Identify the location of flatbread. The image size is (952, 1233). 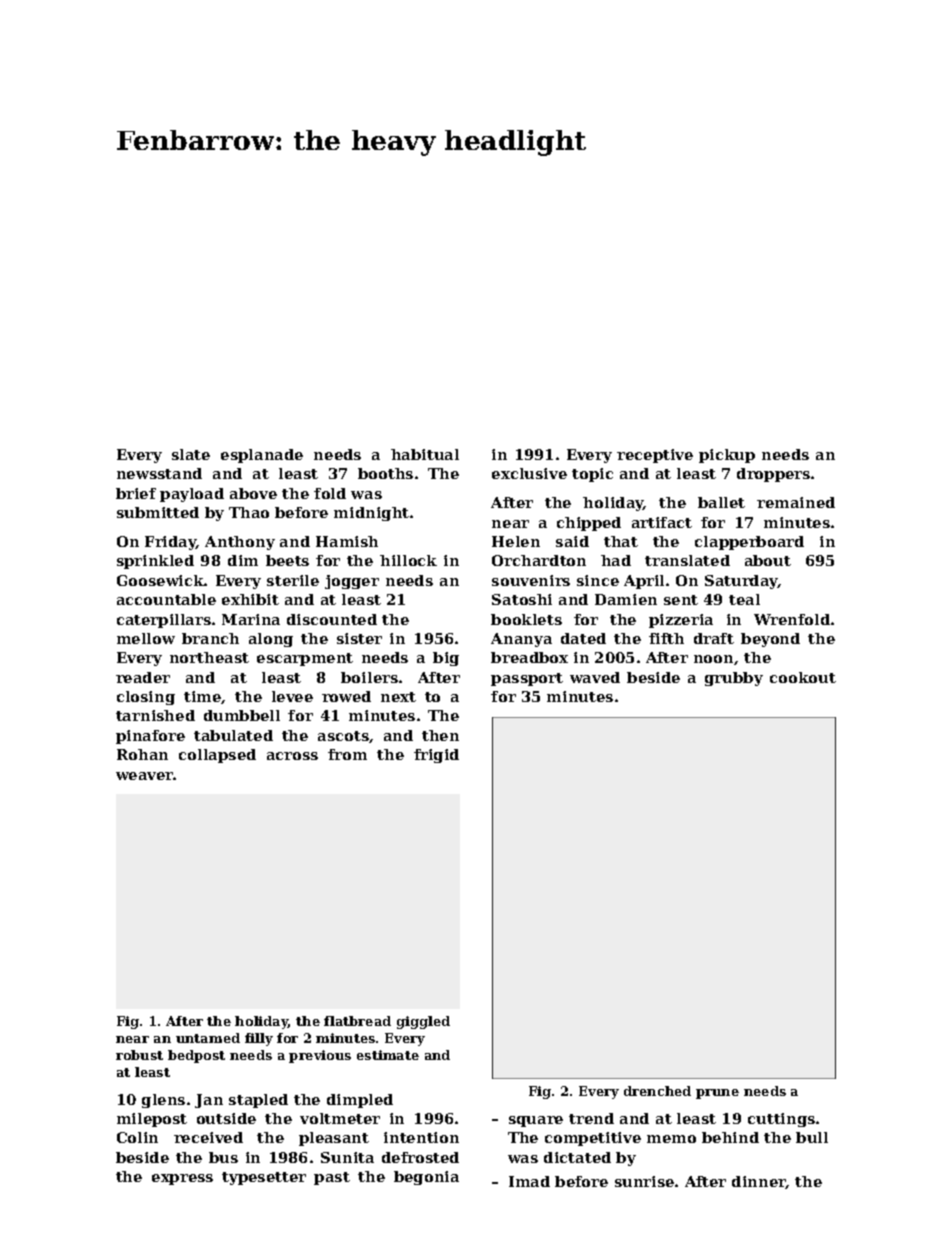
(357, 1021).
